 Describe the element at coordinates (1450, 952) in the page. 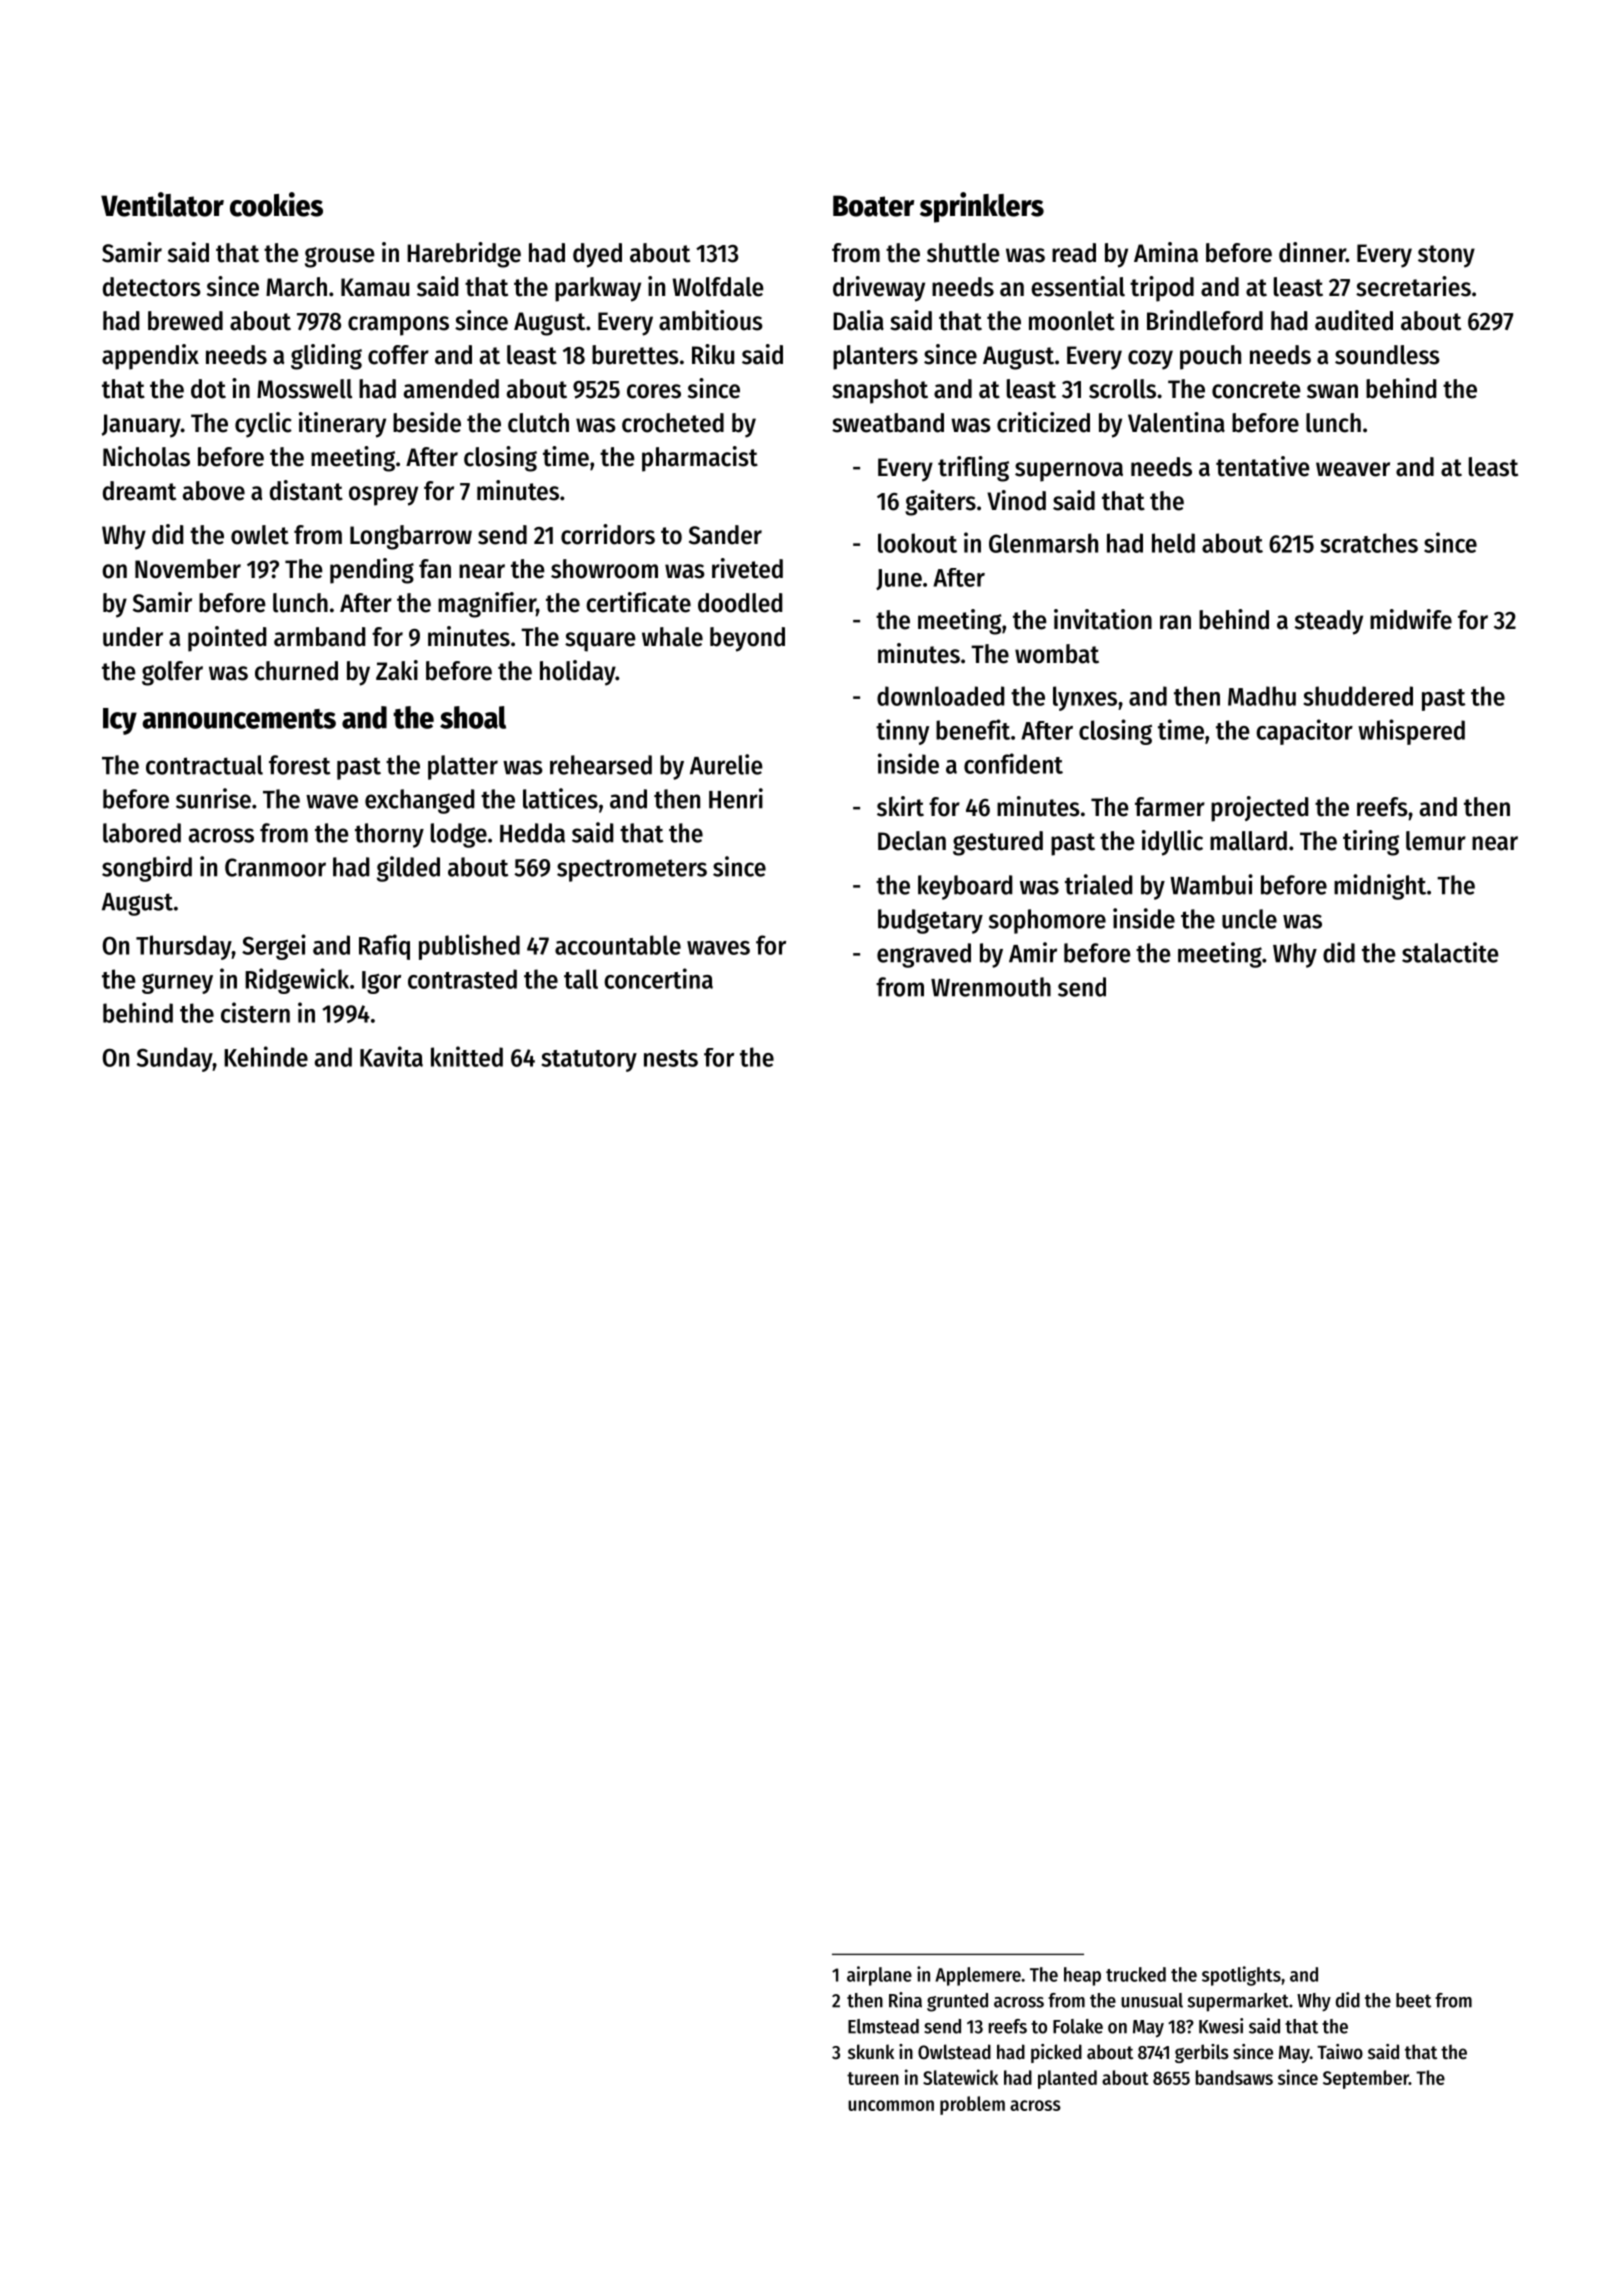

I see `stalactite` at that location.
